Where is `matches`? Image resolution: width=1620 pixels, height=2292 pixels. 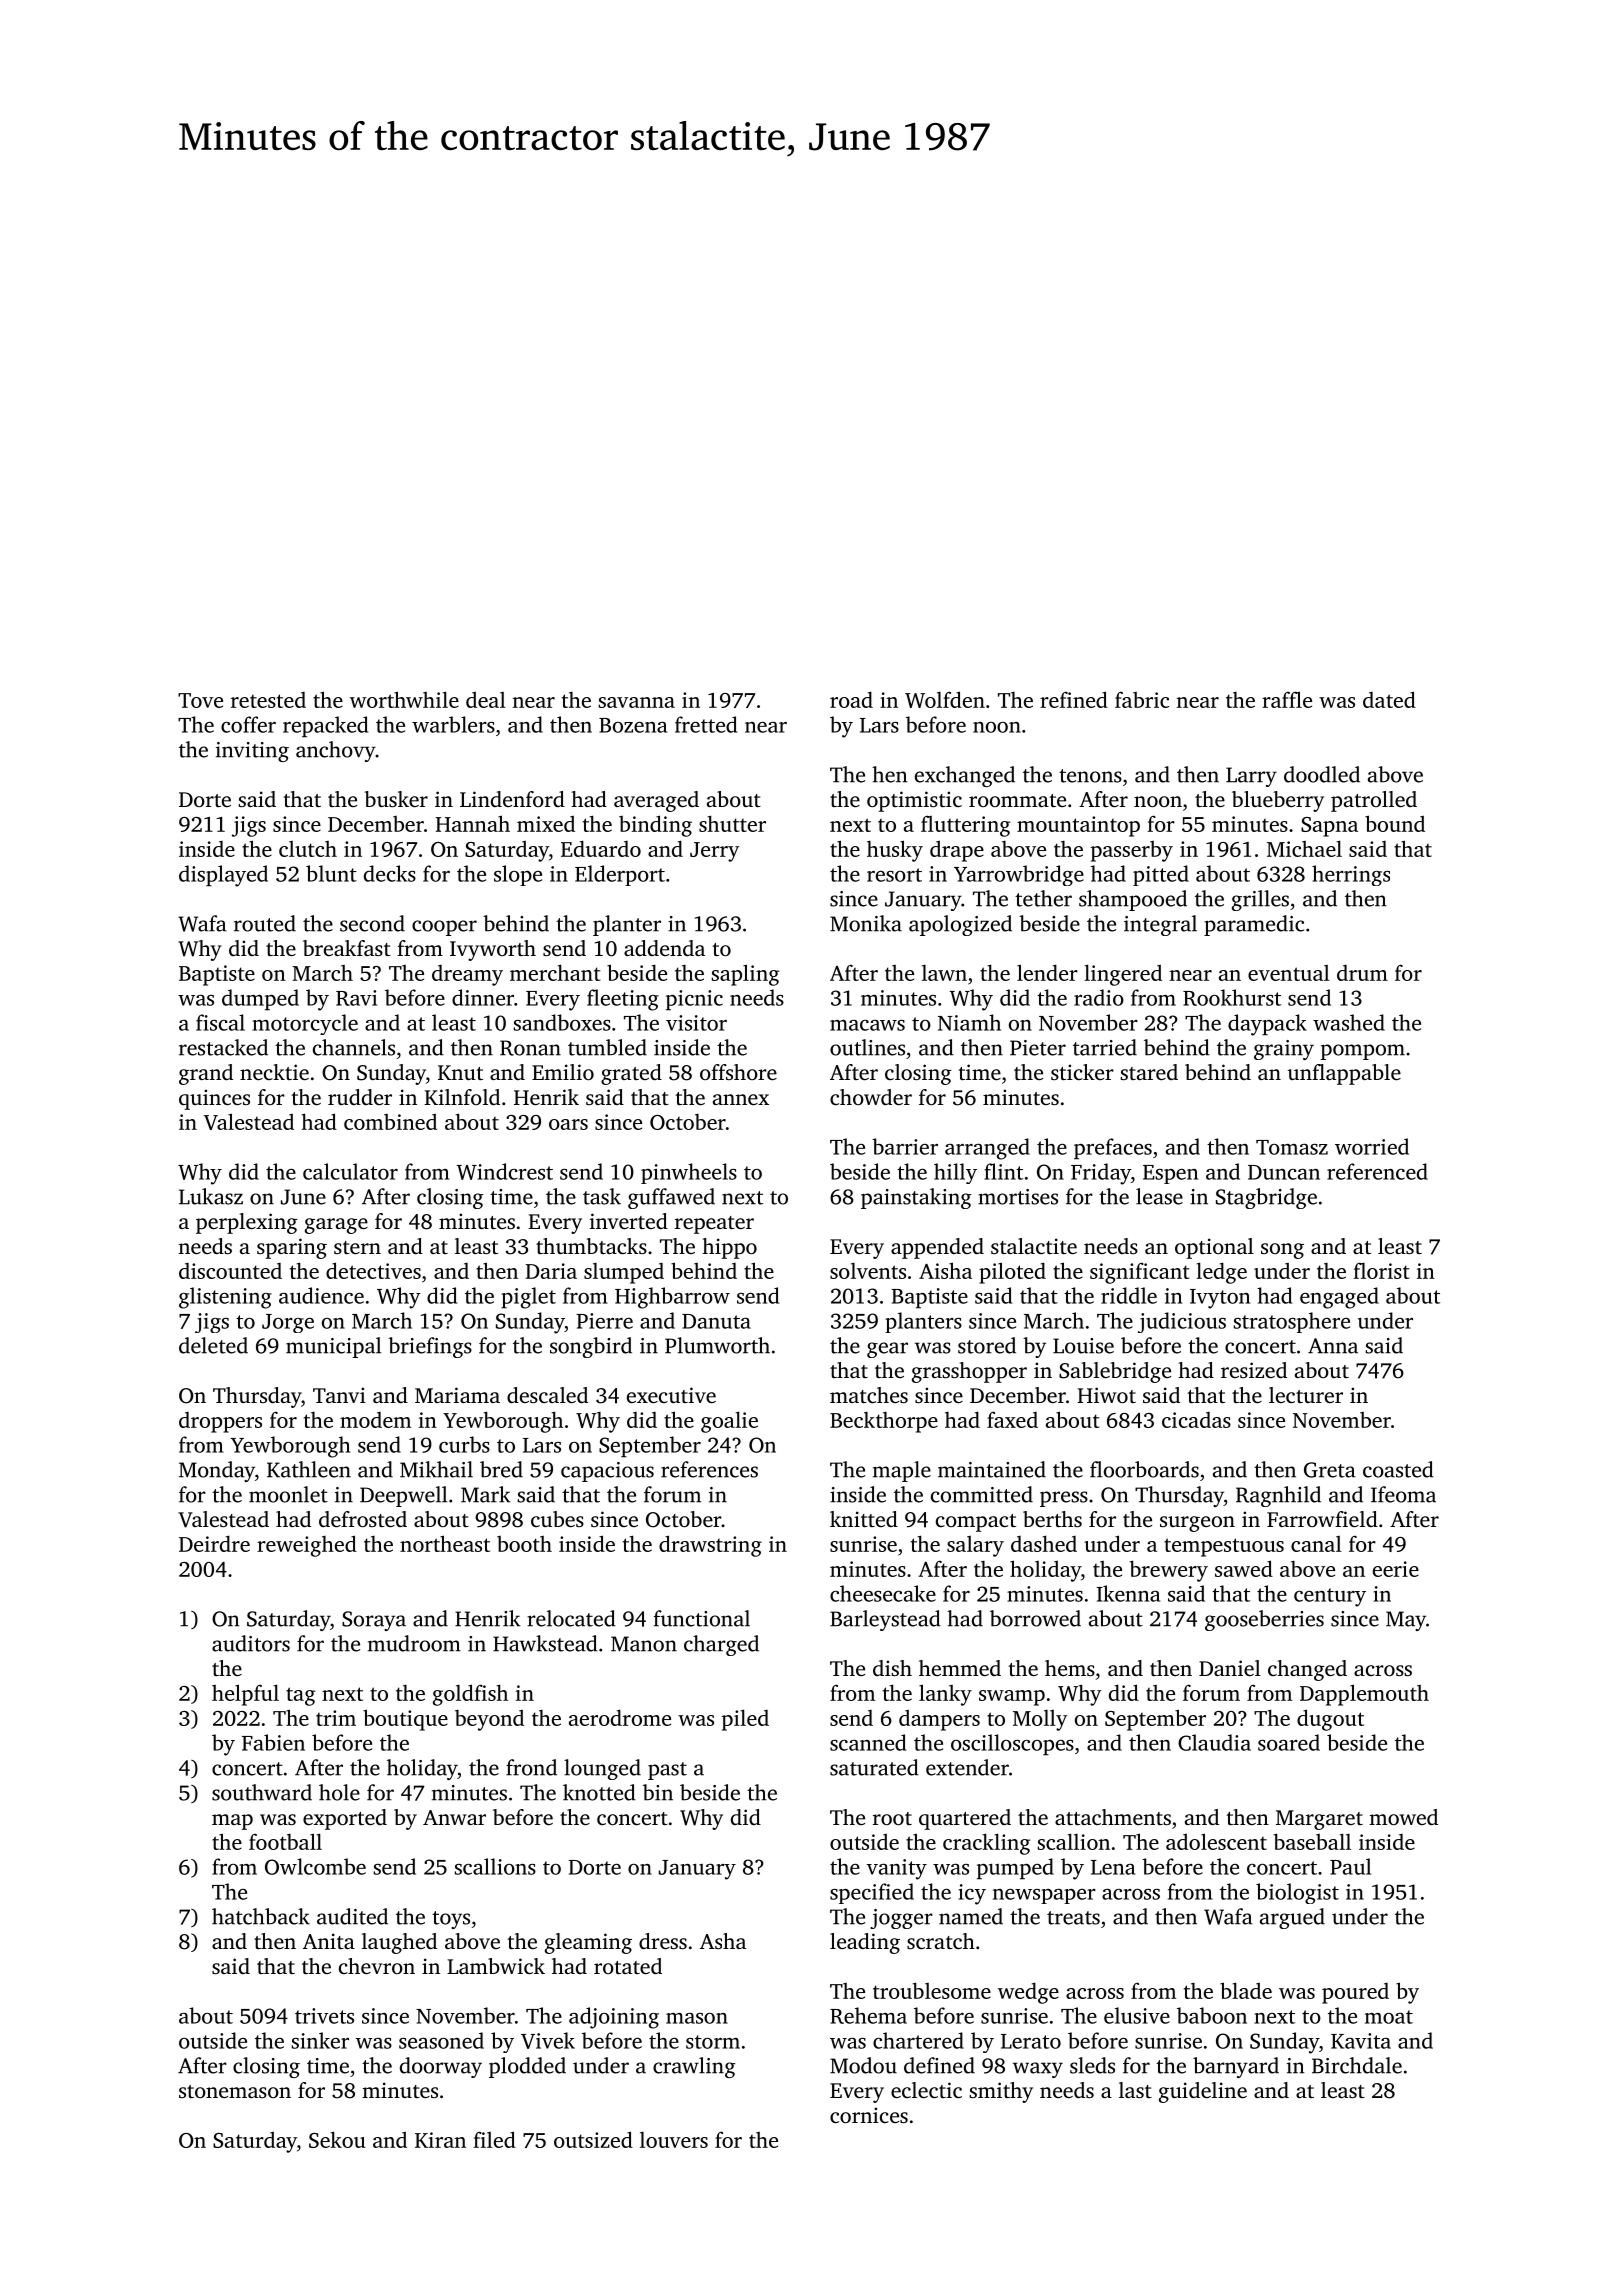
matches is located at coordinates (869, 1395).
